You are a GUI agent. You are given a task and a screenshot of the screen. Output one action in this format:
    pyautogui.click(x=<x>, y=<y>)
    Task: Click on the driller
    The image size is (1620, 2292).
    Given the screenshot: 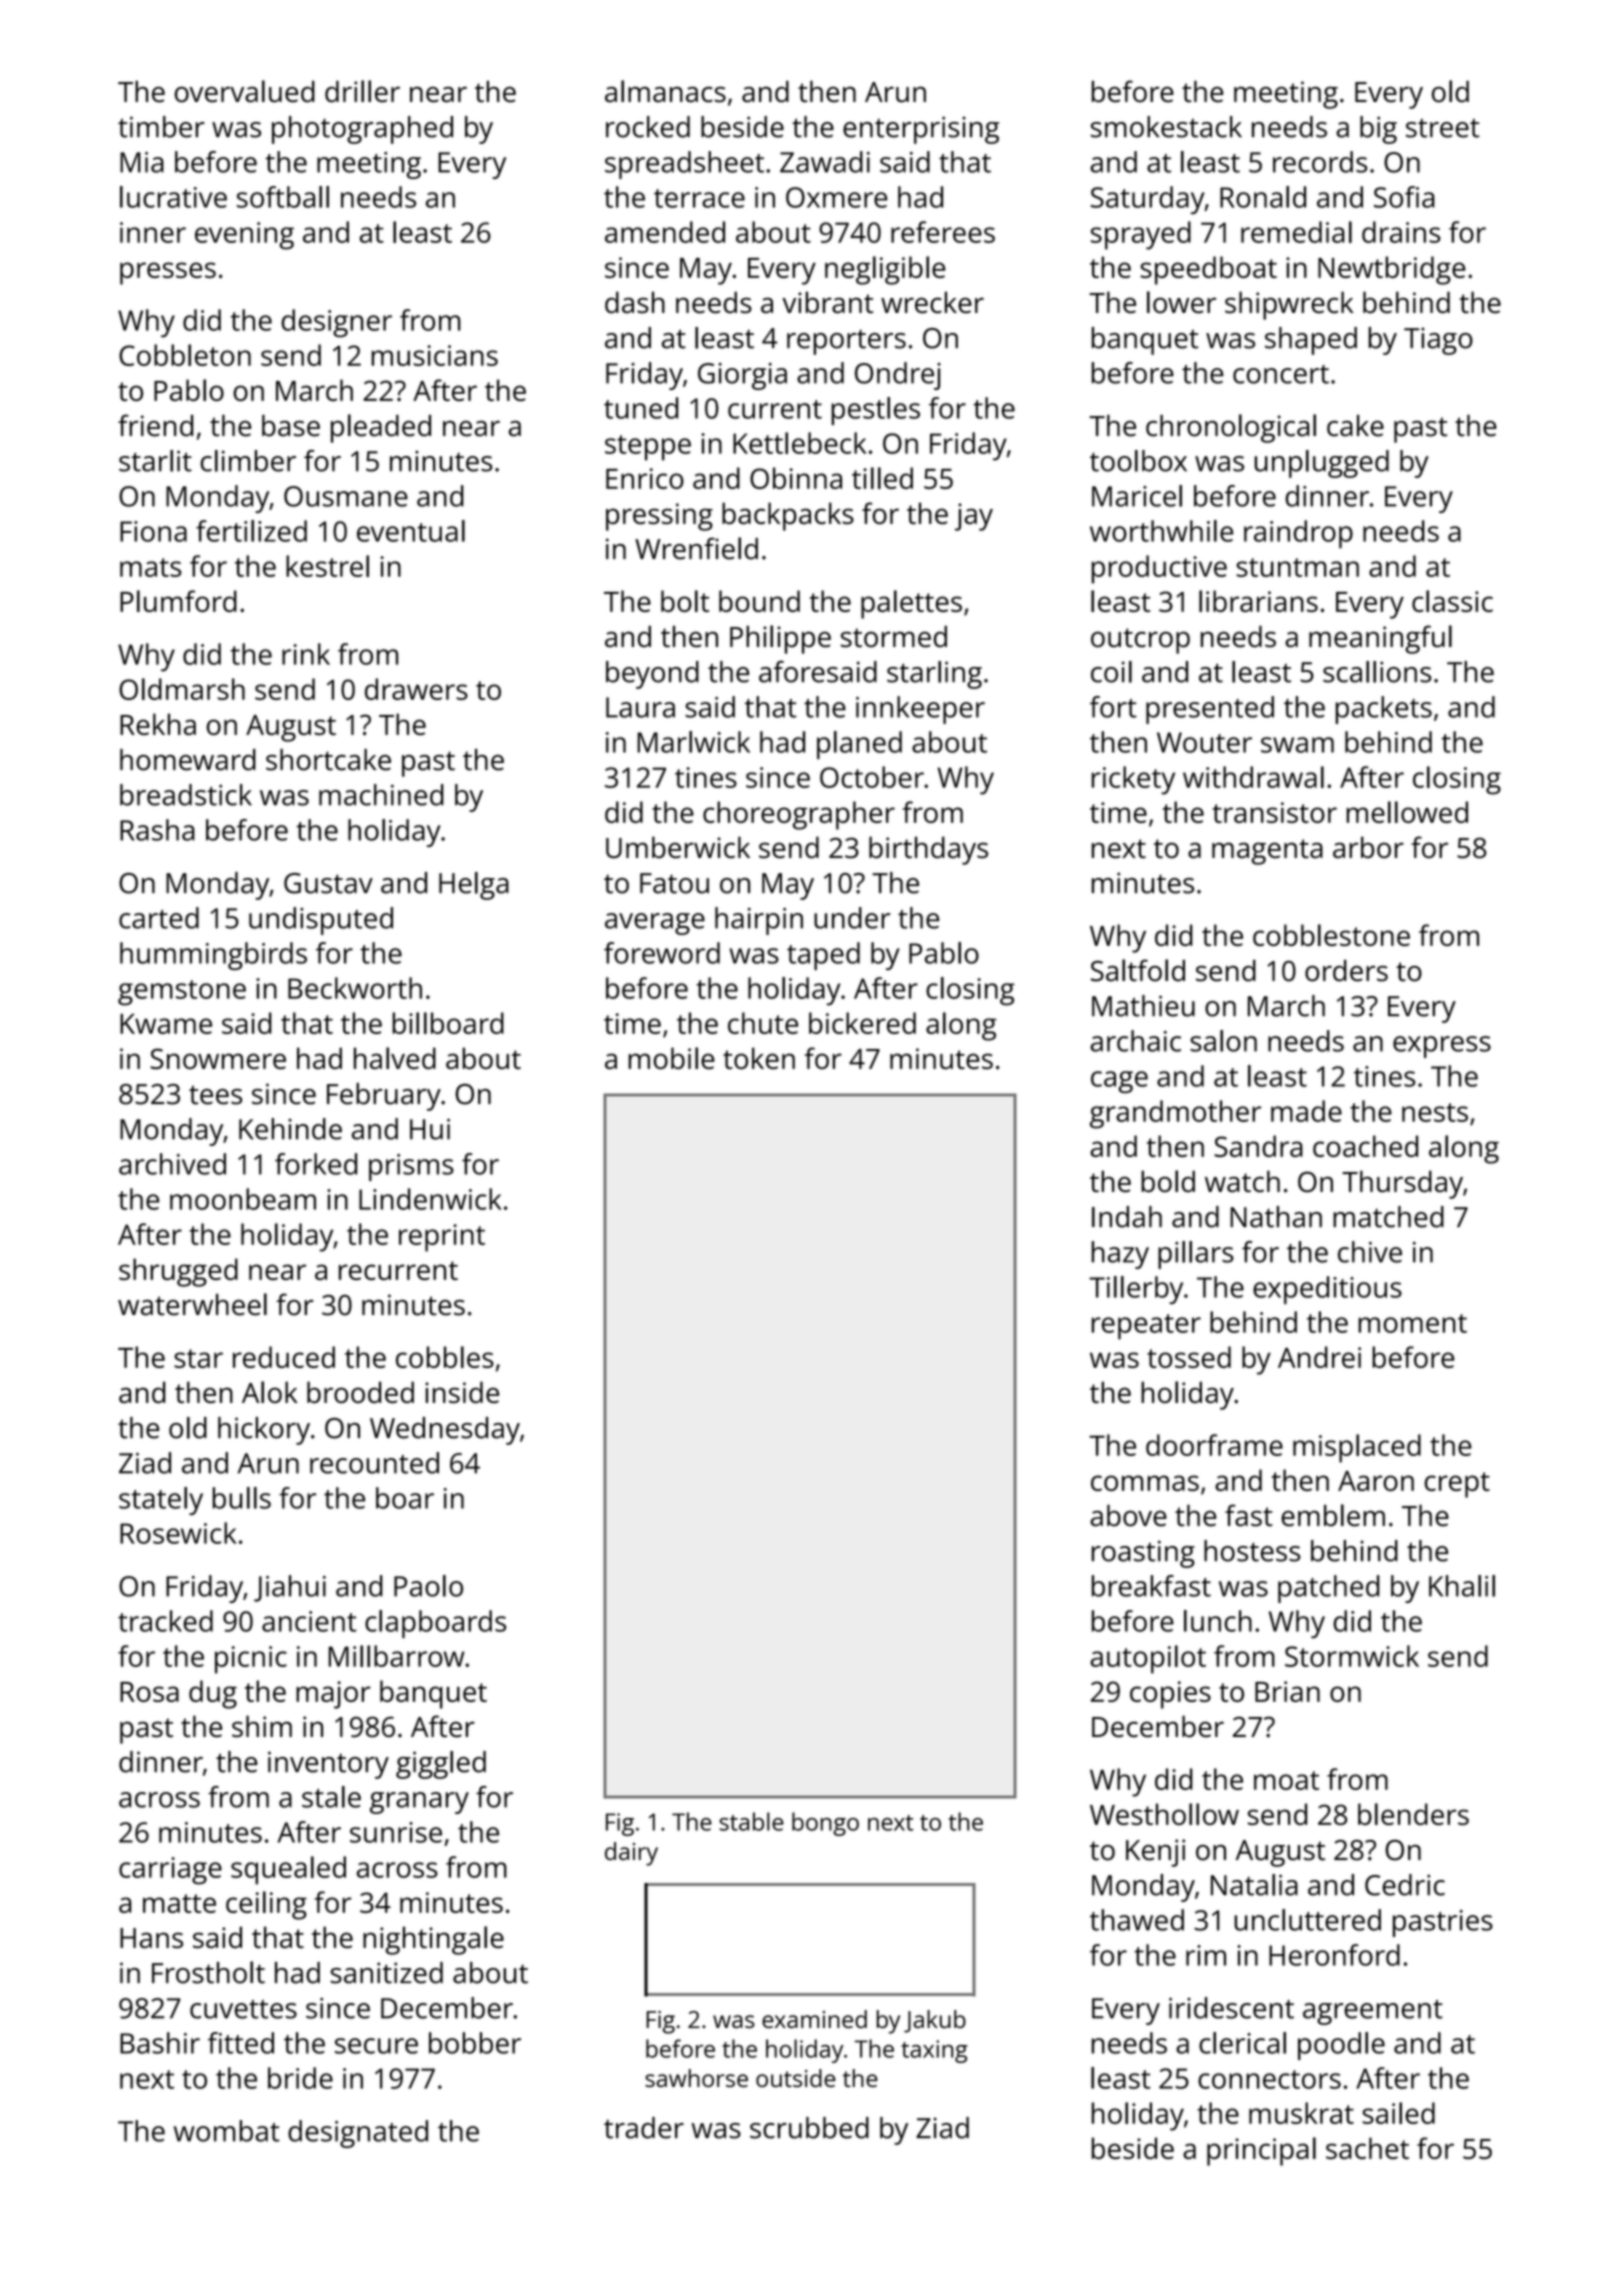 What is the action you would take?
    pyautogui.click(x=362, y=91)
